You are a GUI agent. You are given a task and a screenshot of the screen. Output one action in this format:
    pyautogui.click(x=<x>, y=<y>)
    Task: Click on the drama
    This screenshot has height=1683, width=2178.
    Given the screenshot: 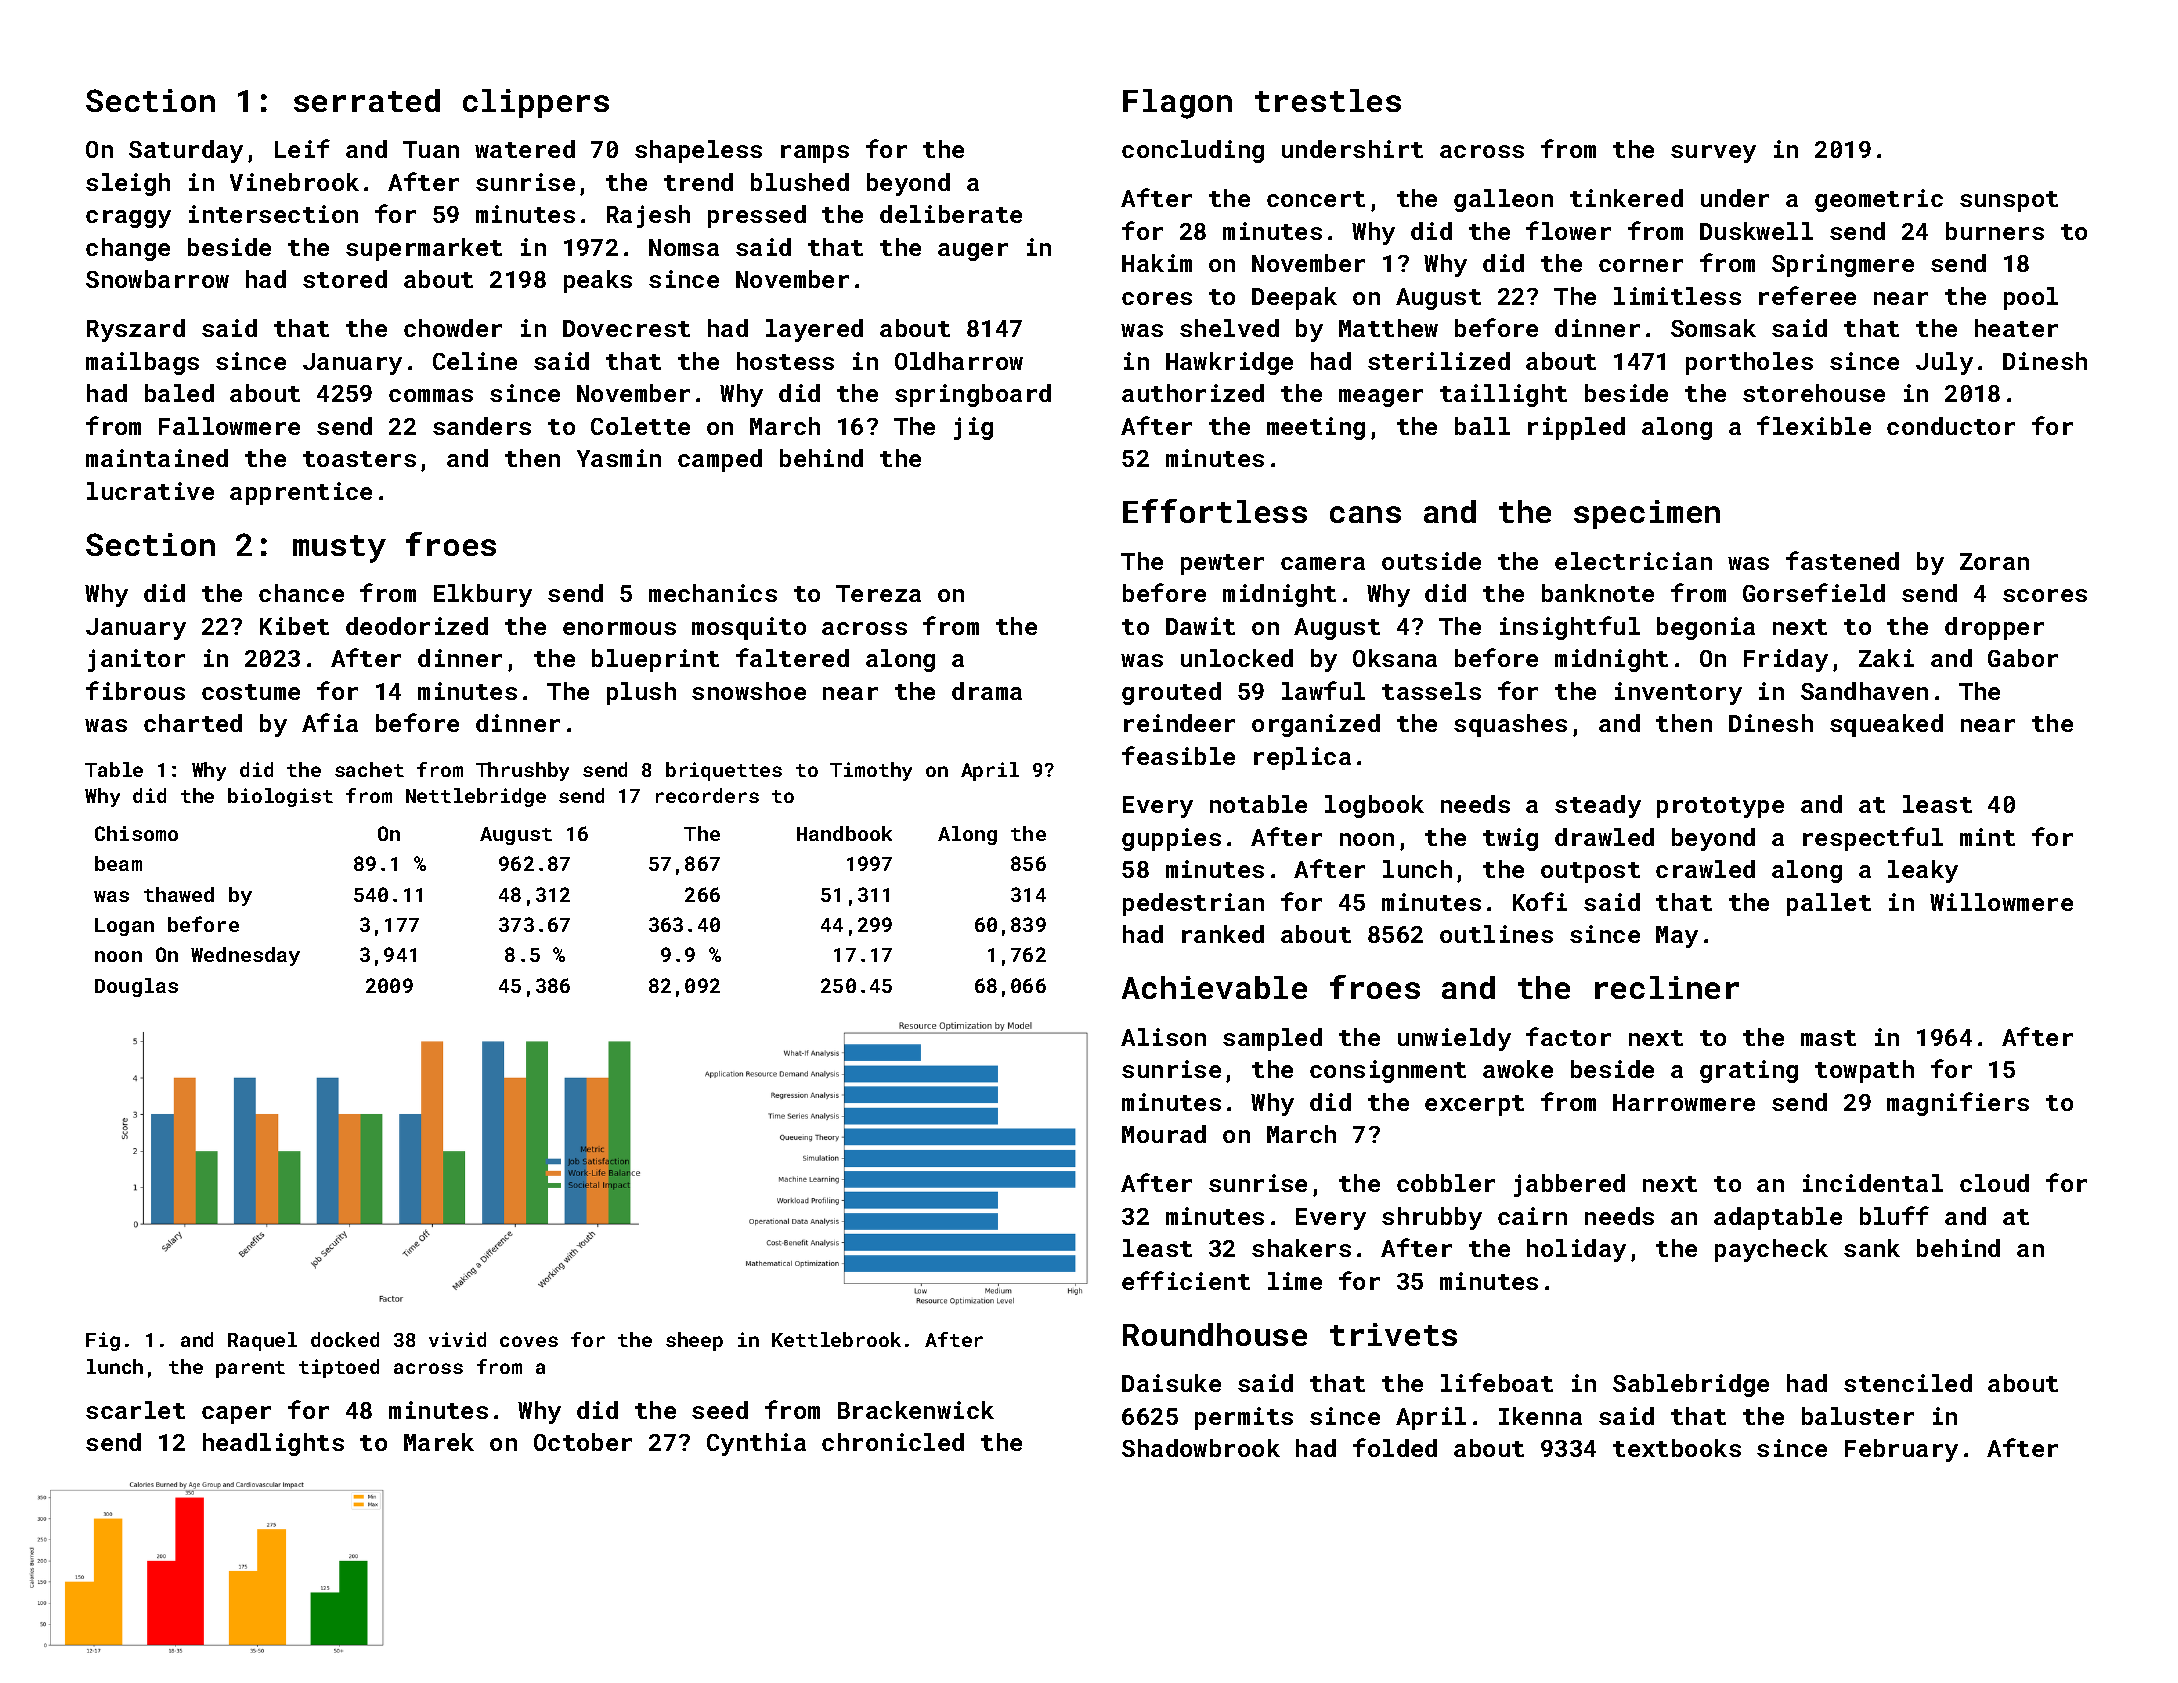 What is the action you would take?
    pyautogui.click(x=987, y=691)
